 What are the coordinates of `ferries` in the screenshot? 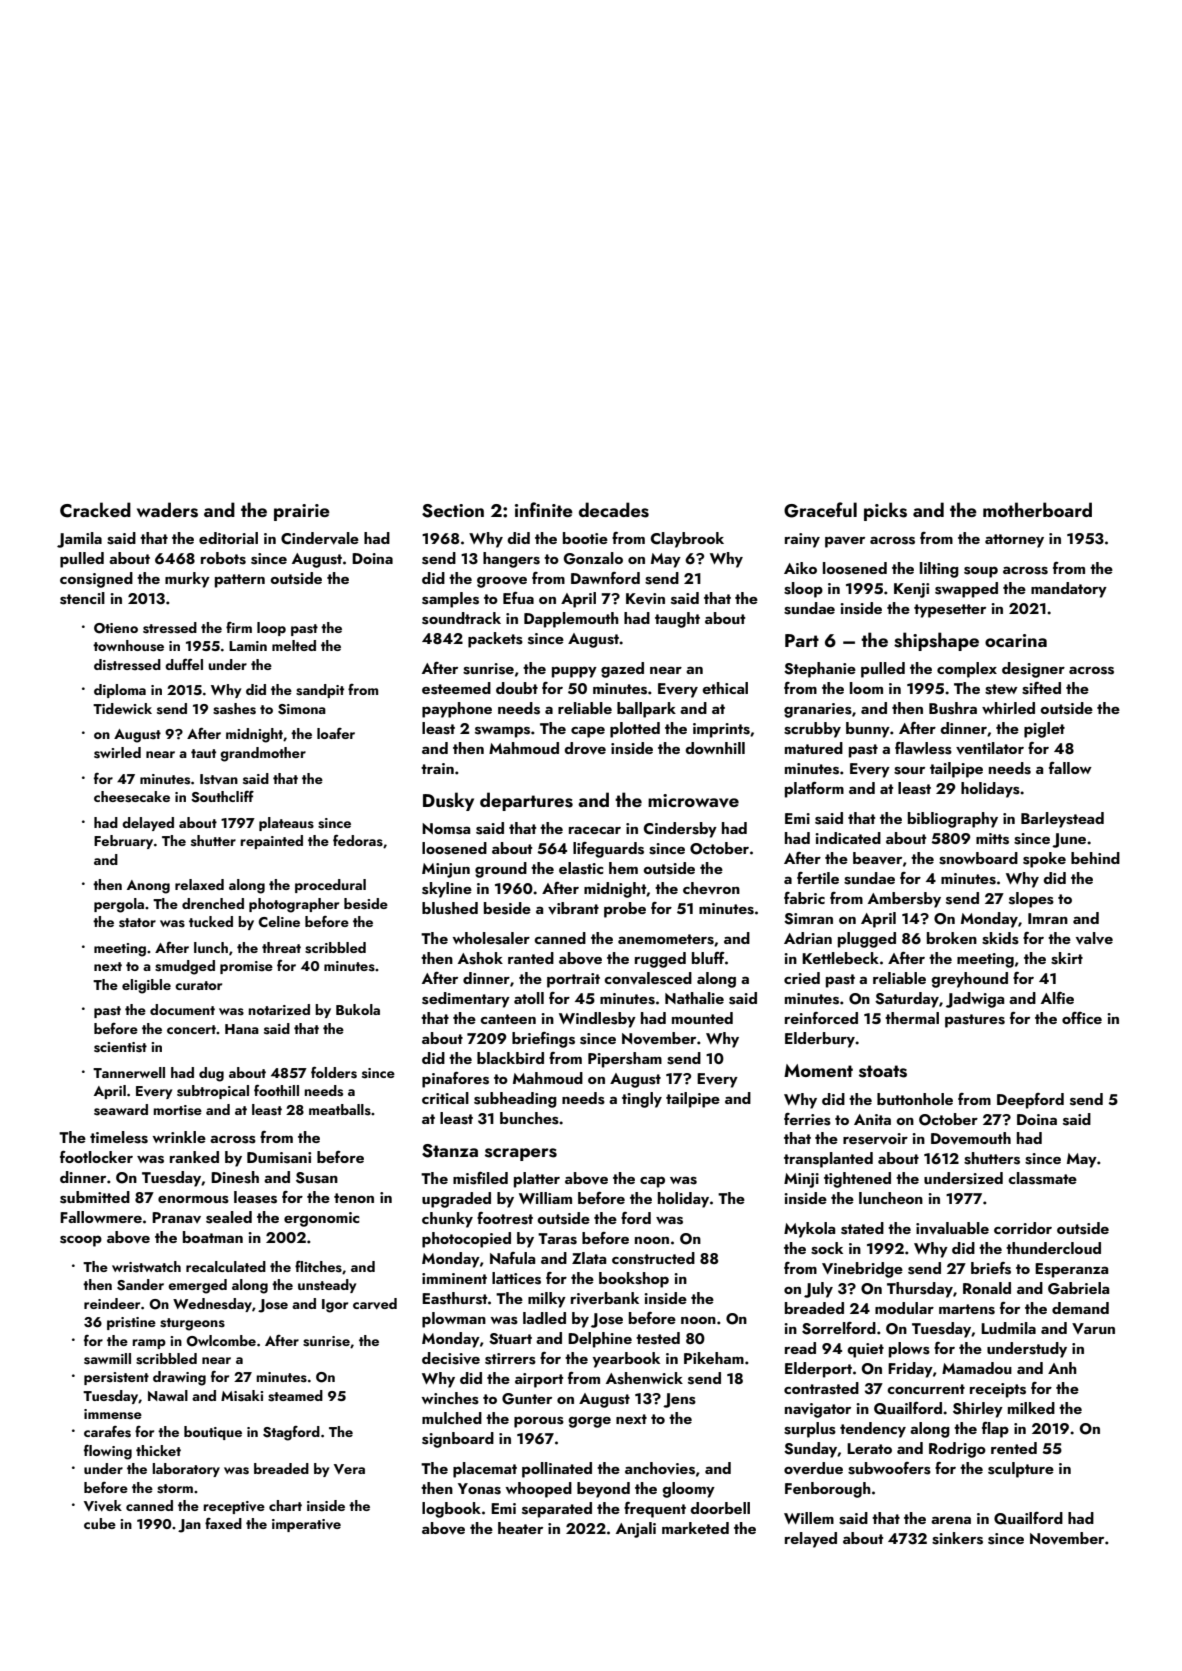 It's located at (807, 1119).
